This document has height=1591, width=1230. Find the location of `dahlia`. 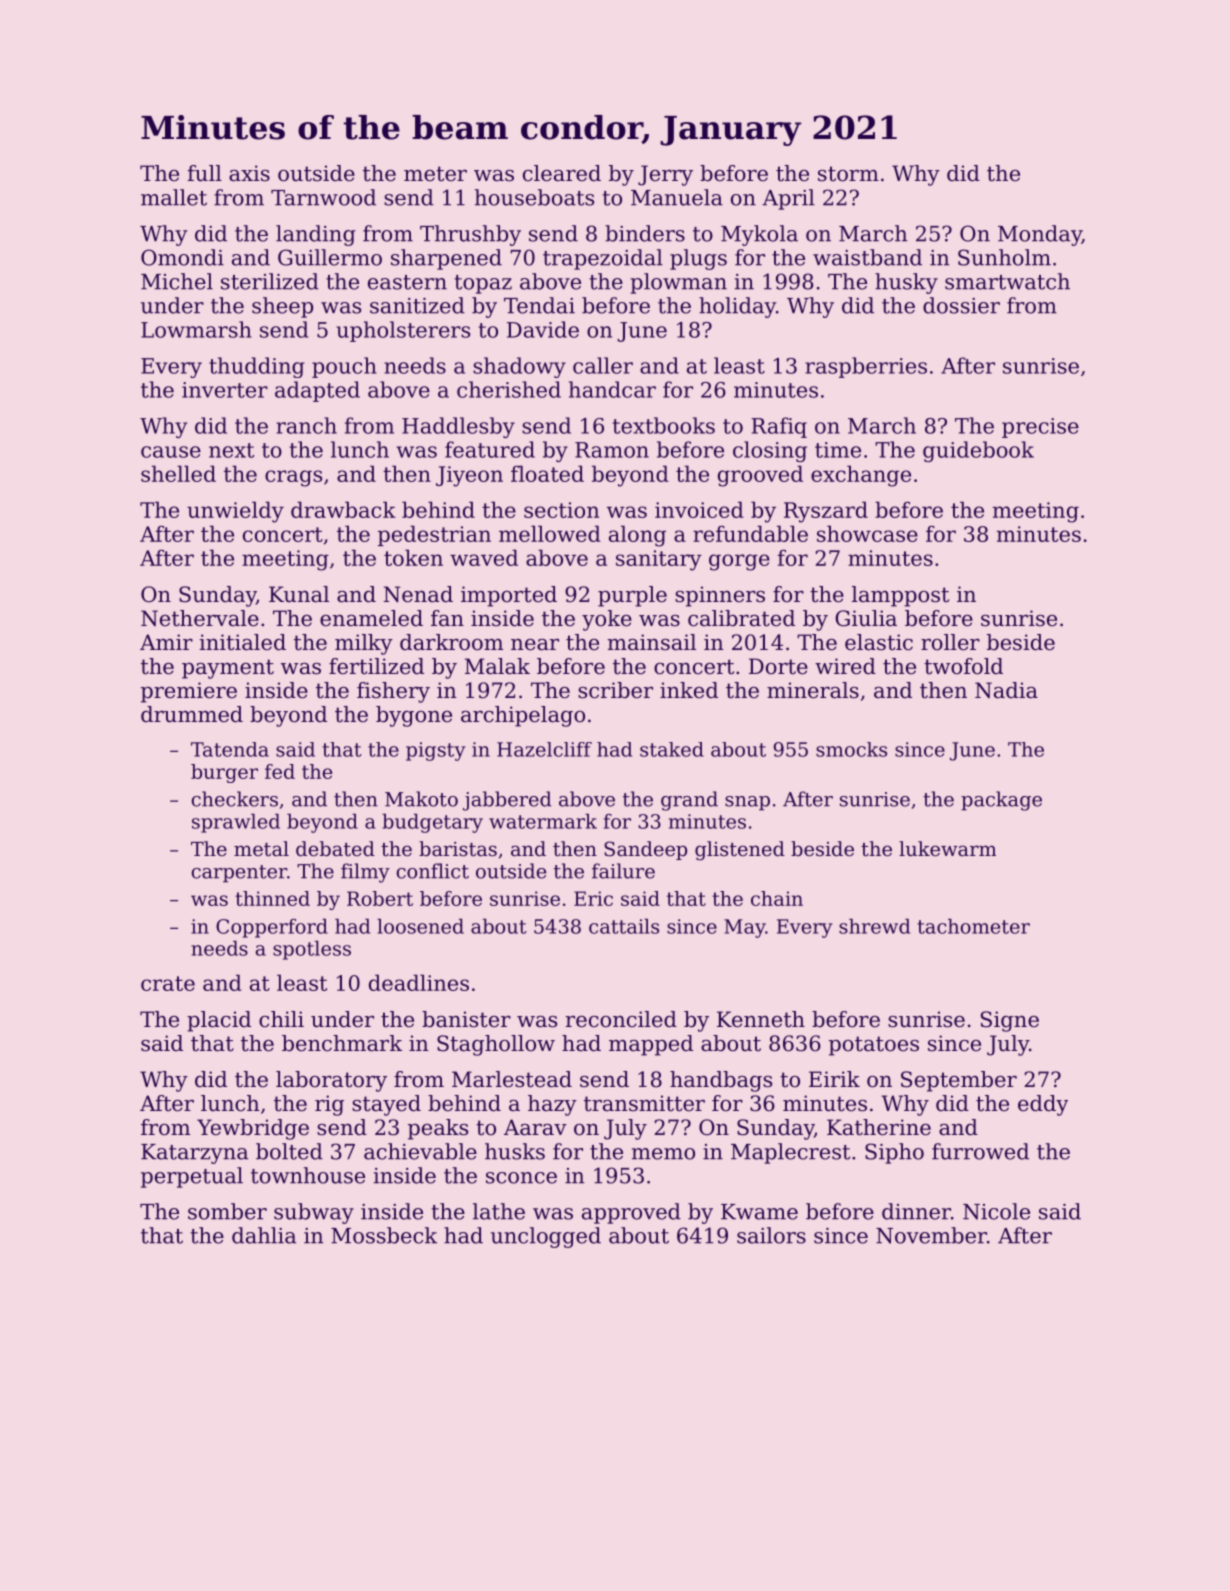

dahlia is located at coordinates (264, 1235).
